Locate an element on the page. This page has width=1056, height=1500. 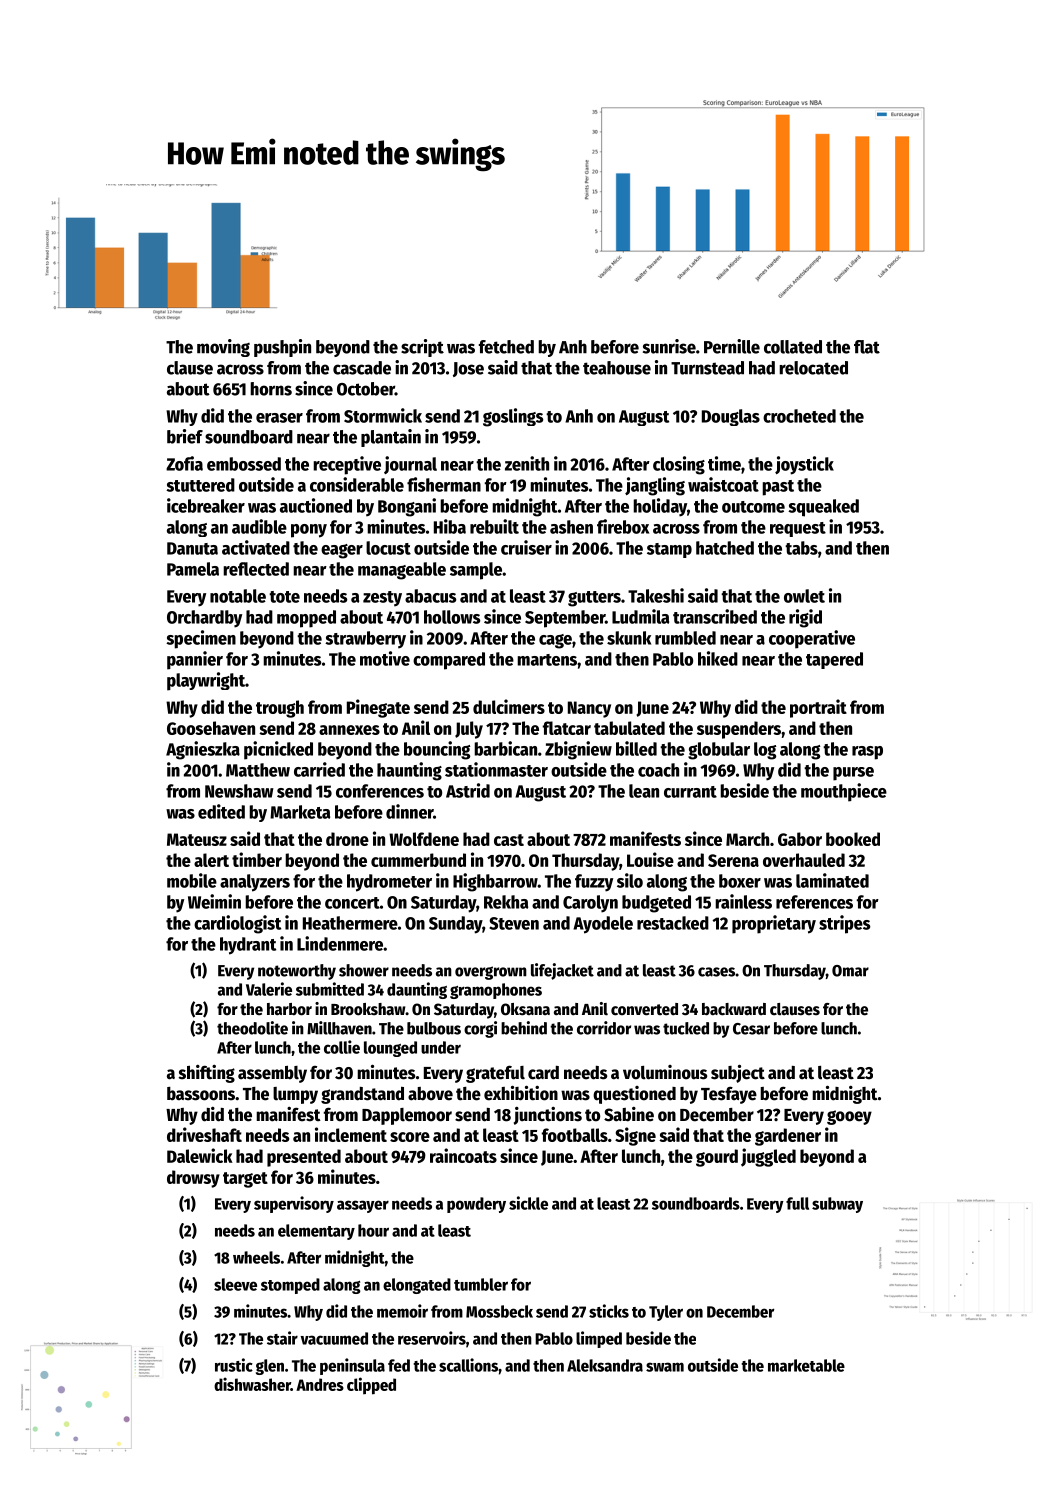
cruiser is located at coordinates (526, 547).
